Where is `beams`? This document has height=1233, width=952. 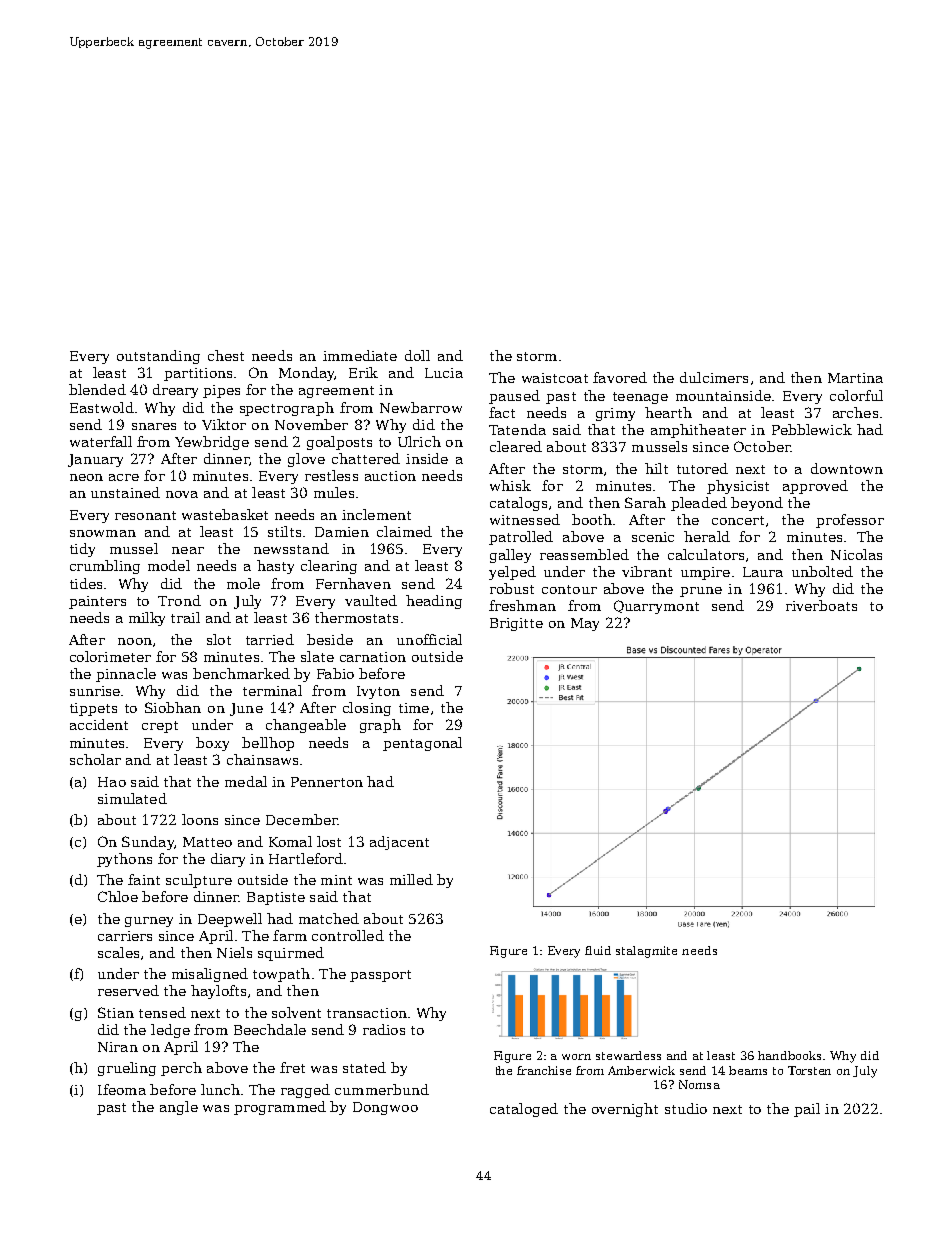
beams is located at coordinates (748, 1070).
